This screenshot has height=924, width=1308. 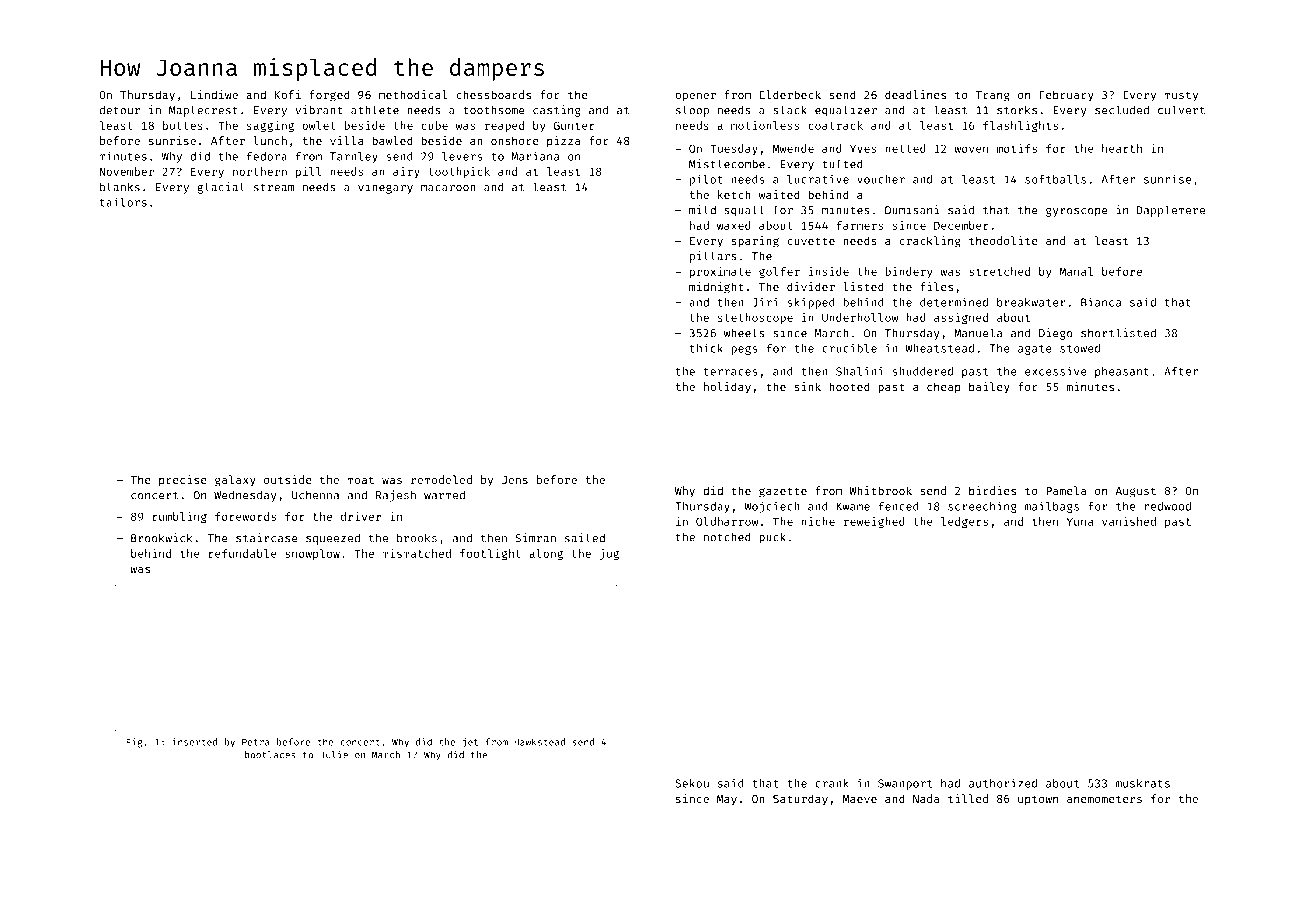 I want to click on bootlaces, so click(x=270, y=755).
